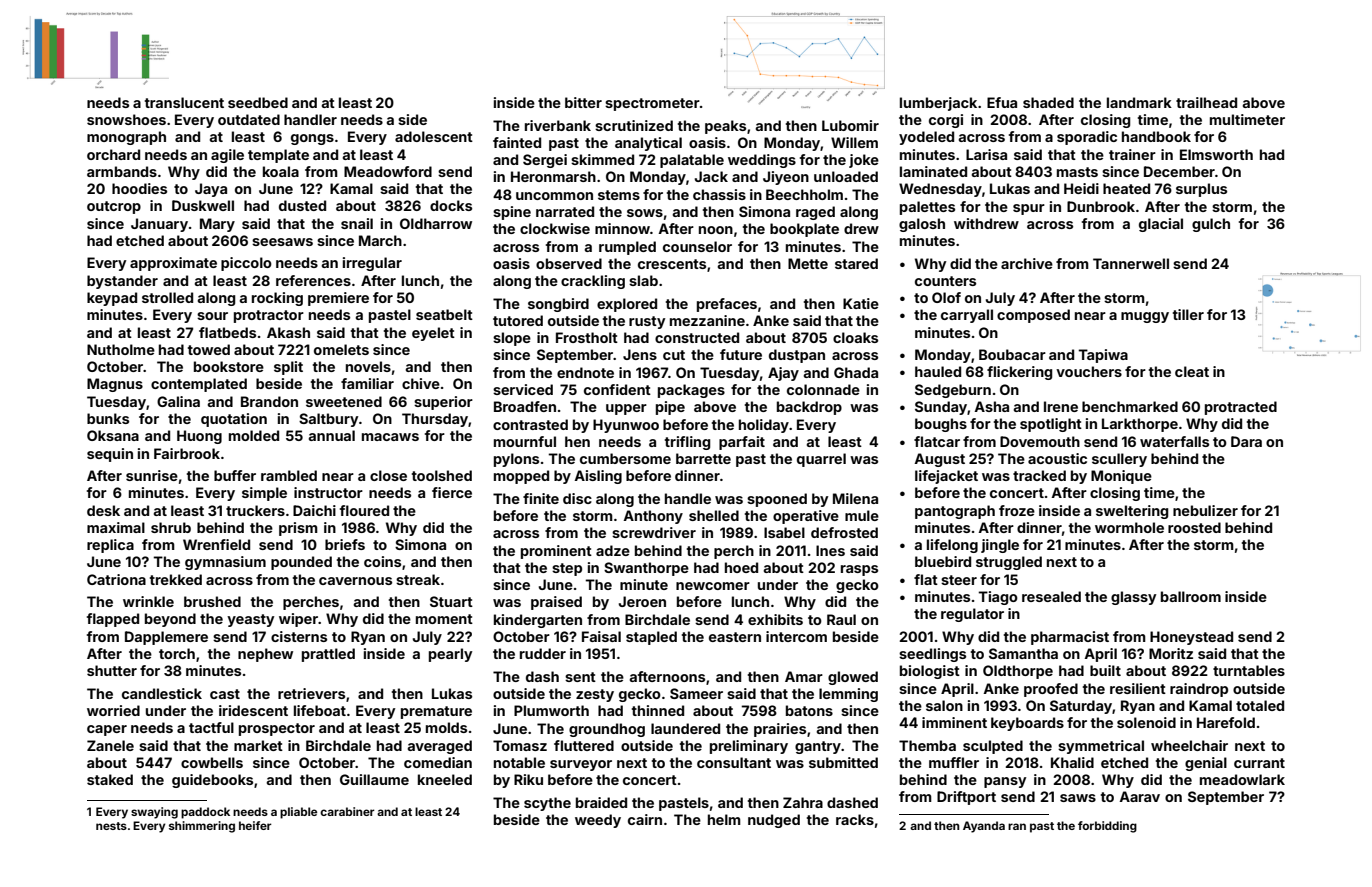  What do you see at coordinates (696, 693) in the page?
I see `Sameer` at bounding box center [696, 693].
